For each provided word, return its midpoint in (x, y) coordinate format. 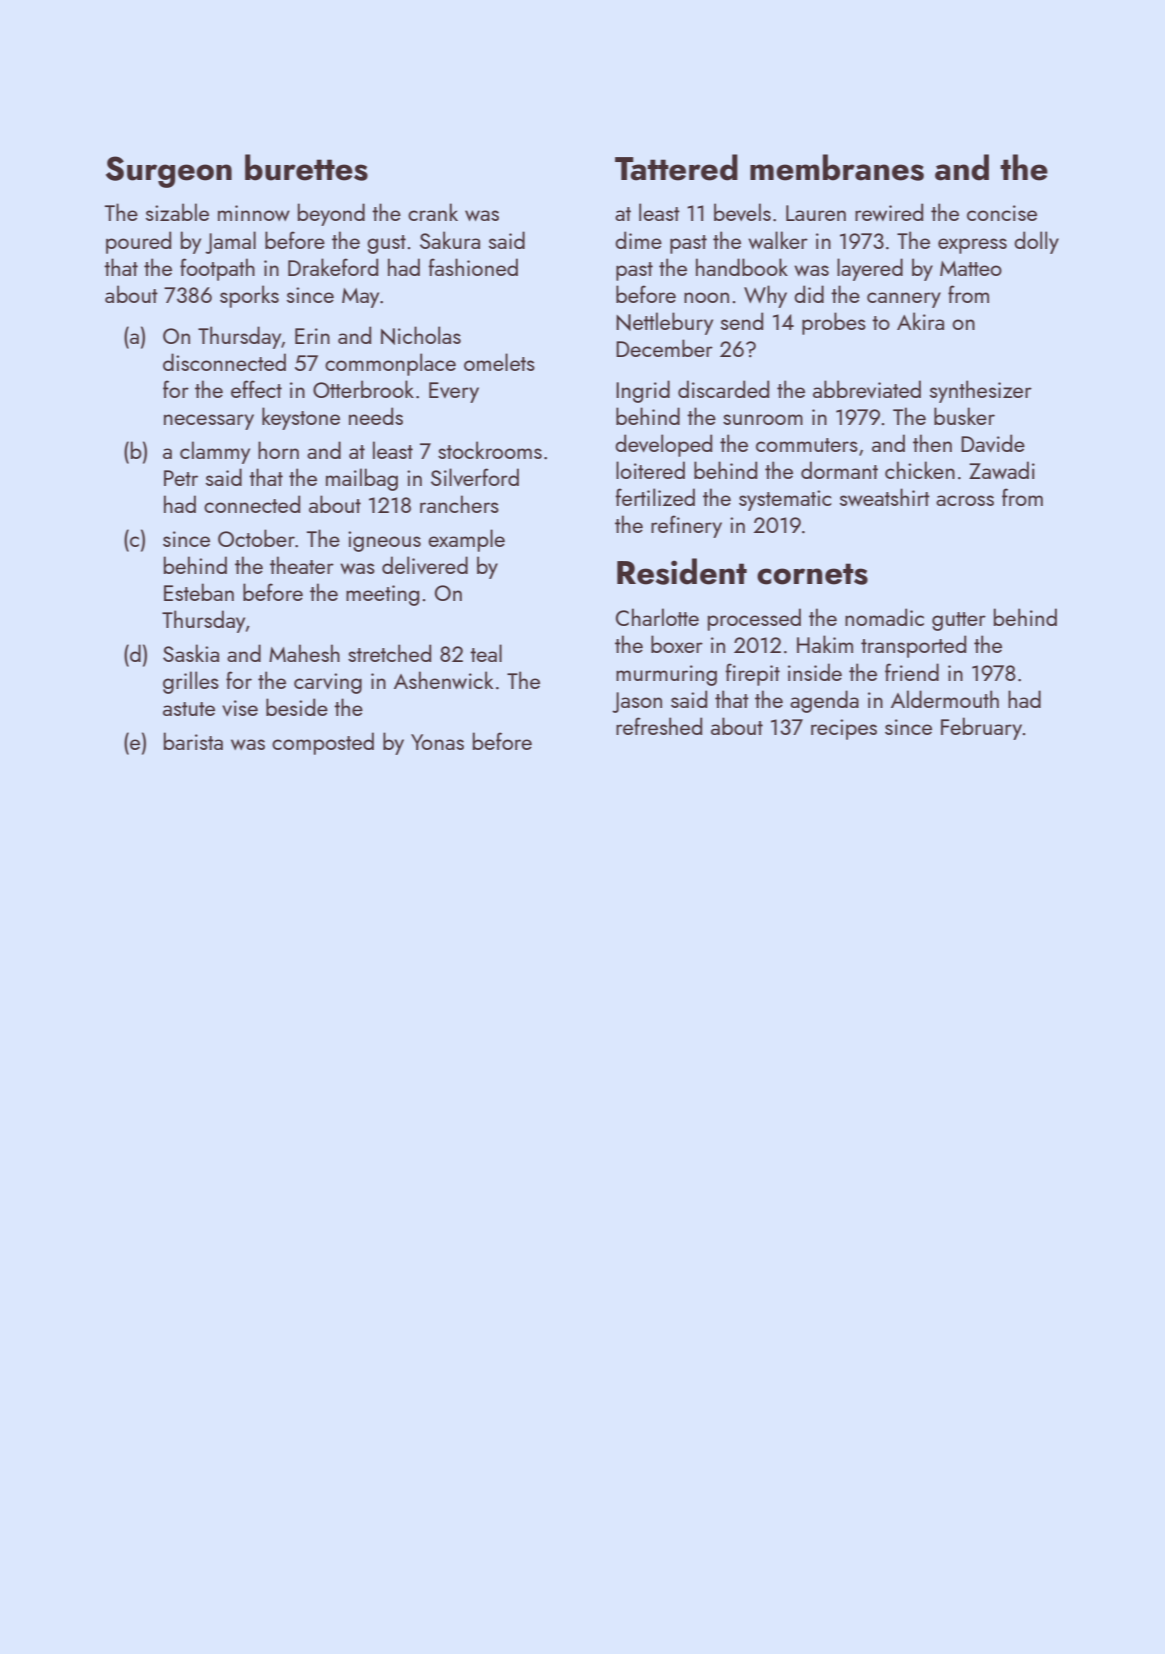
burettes (306, 167)
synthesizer (981, 391)
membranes (837, 167)
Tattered (676, 167)
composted (323, 743)
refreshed (659, 726)
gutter (959, 621)
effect (256, 389)
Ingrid (643, 391)
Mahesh (304, 653)
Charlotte (657, 617)
